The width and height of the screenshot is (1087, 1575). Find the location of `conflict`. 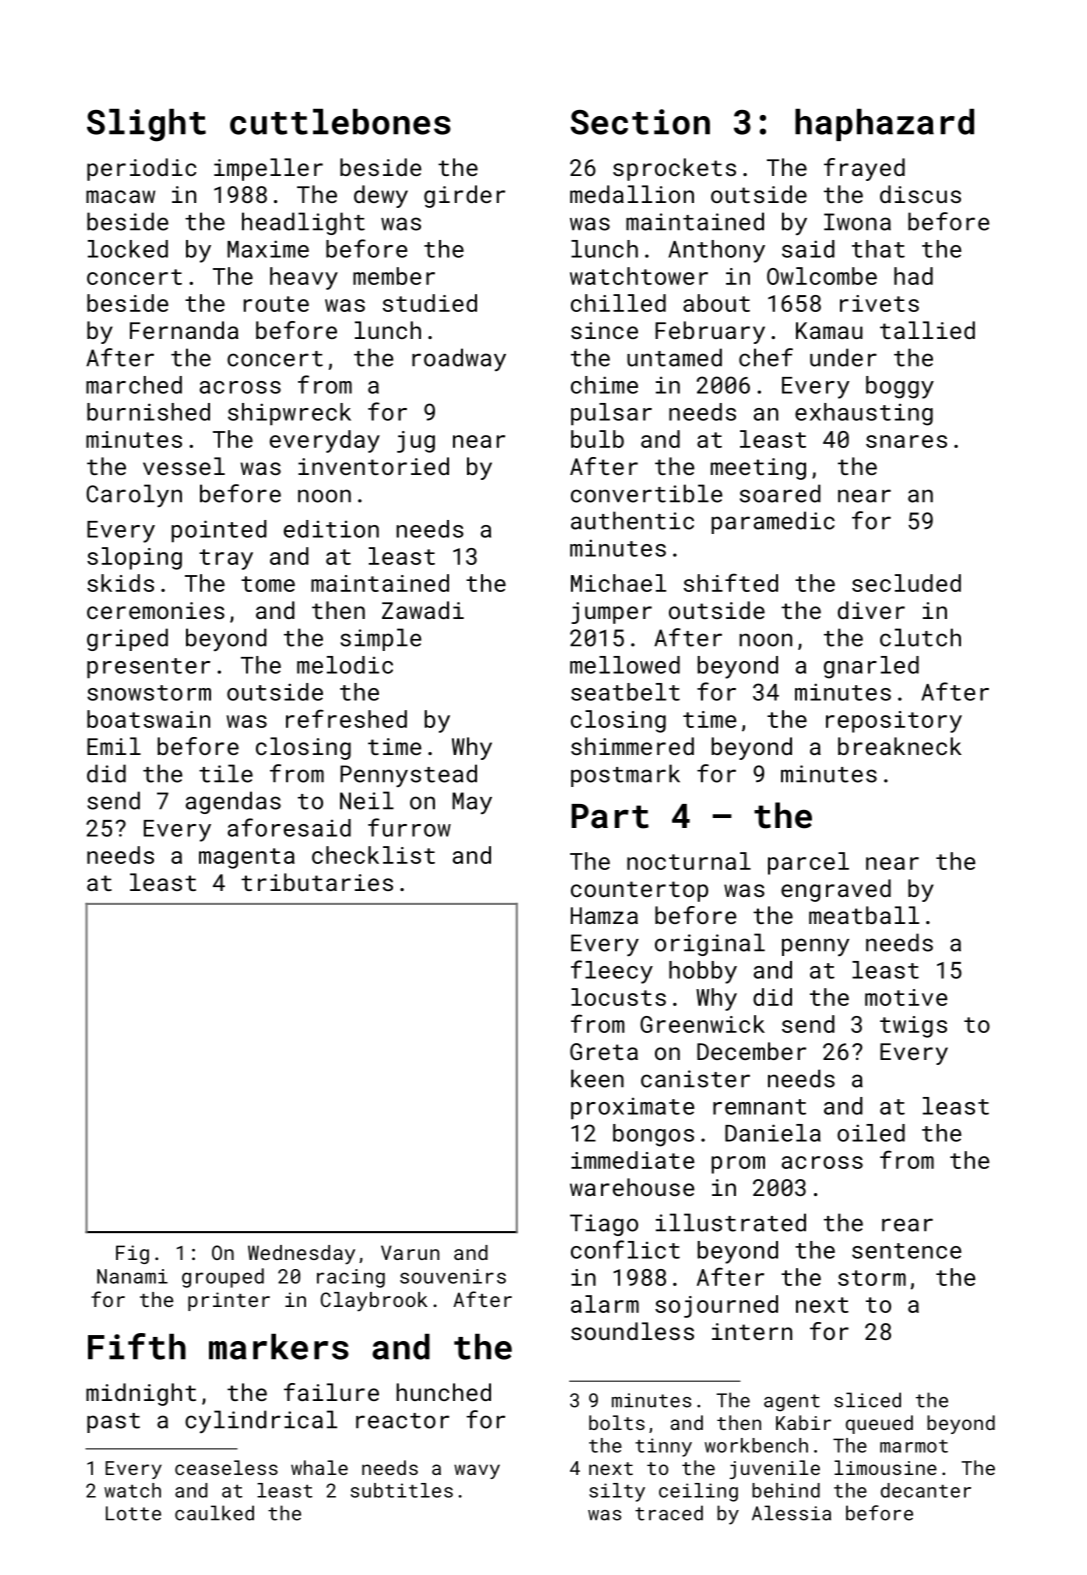

conflict is located at coordinates (625, 1249).
